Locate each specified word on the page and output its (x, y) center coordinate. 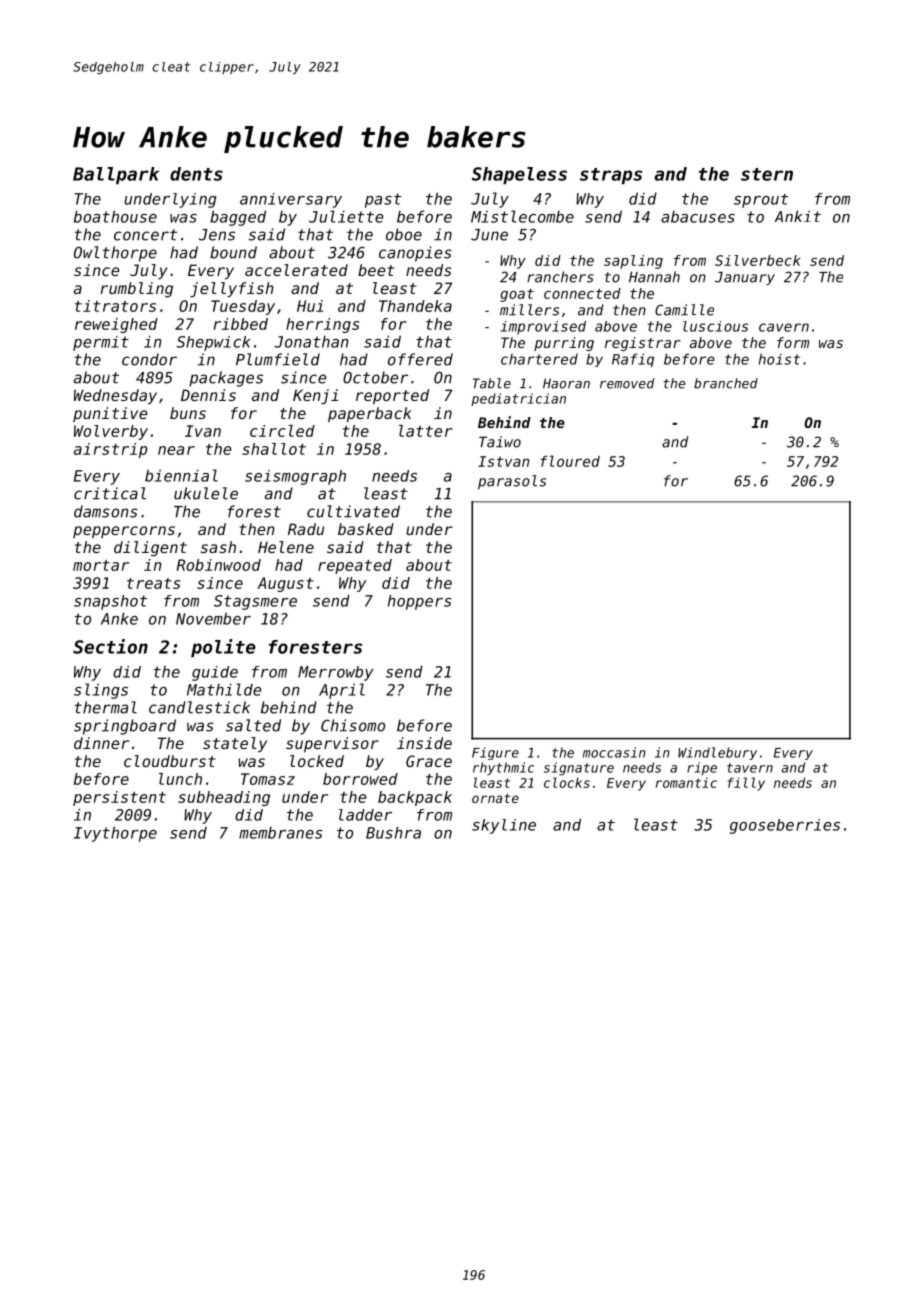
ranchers (560, 277)
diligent (150, 549)
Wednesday (115, 396)
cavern (784, 327)
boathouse (115, 216)
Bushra (393, 832)
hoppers (420, 602)
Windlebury (717, 753)
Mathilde (224, 689)
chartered (539, 359)
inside (424, 743)
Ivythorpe (115, 834)
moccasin (614, 752)
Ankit (797, 216)
